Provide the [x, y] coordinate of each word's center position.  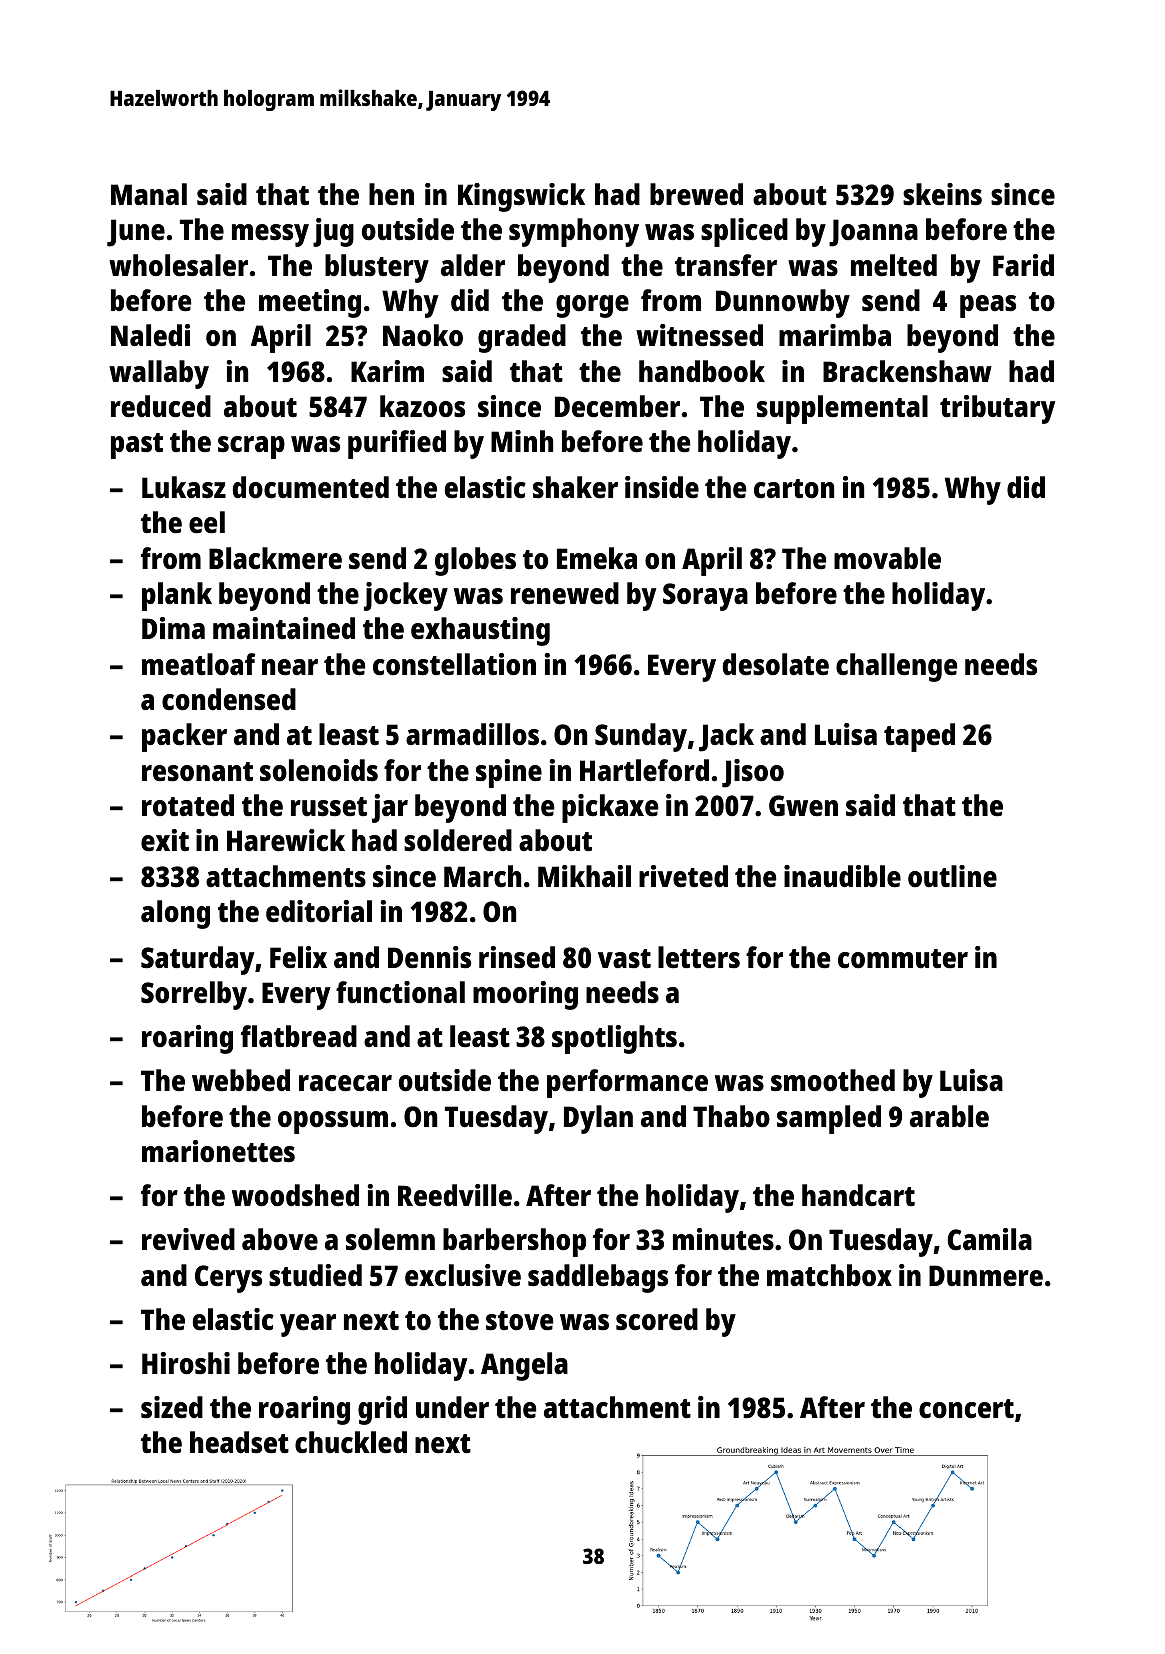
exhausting [480, 631]
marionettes [218, 1151]
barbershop [514, 1242]
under [452, 1407]
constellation [454, 664]
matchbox [829, 1275]
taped [919, 737]
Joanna [873, 233]
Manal [149, 194]
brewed [696, 194]
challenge [896, 667]
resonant [197, 772]
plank [177, 596]
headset [239, 1442]
